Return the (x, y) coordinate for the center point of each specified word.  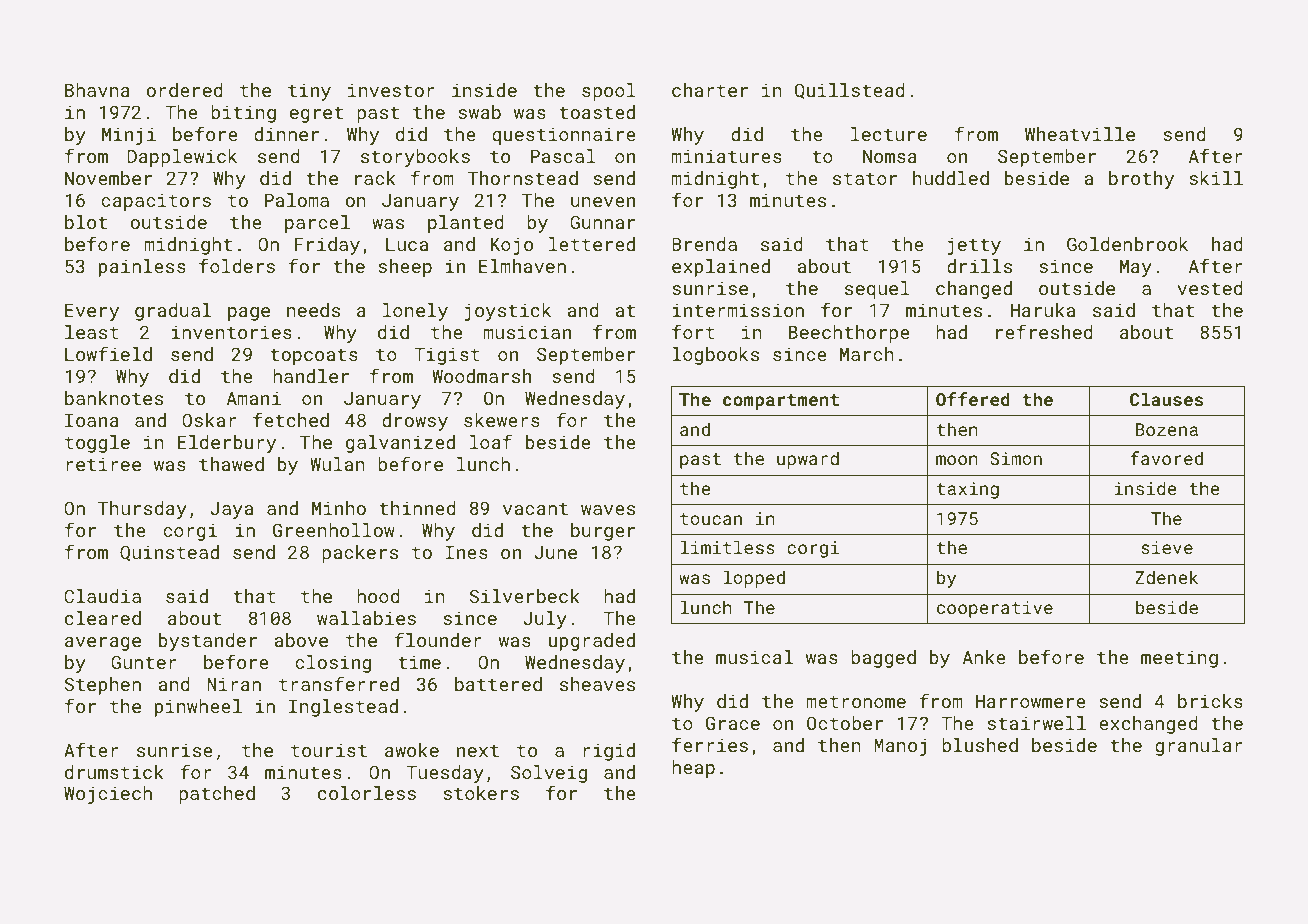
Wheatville (1080, 134)
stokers (481, 793)
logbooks (715, 356)
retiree (103, 464)
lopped (754, 579)
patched (217, 795)
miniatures (726, 156)
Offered (973, 399)
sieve (1167, 547)
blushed (980, 745)
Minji (129, 136)
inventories (231, 332)
